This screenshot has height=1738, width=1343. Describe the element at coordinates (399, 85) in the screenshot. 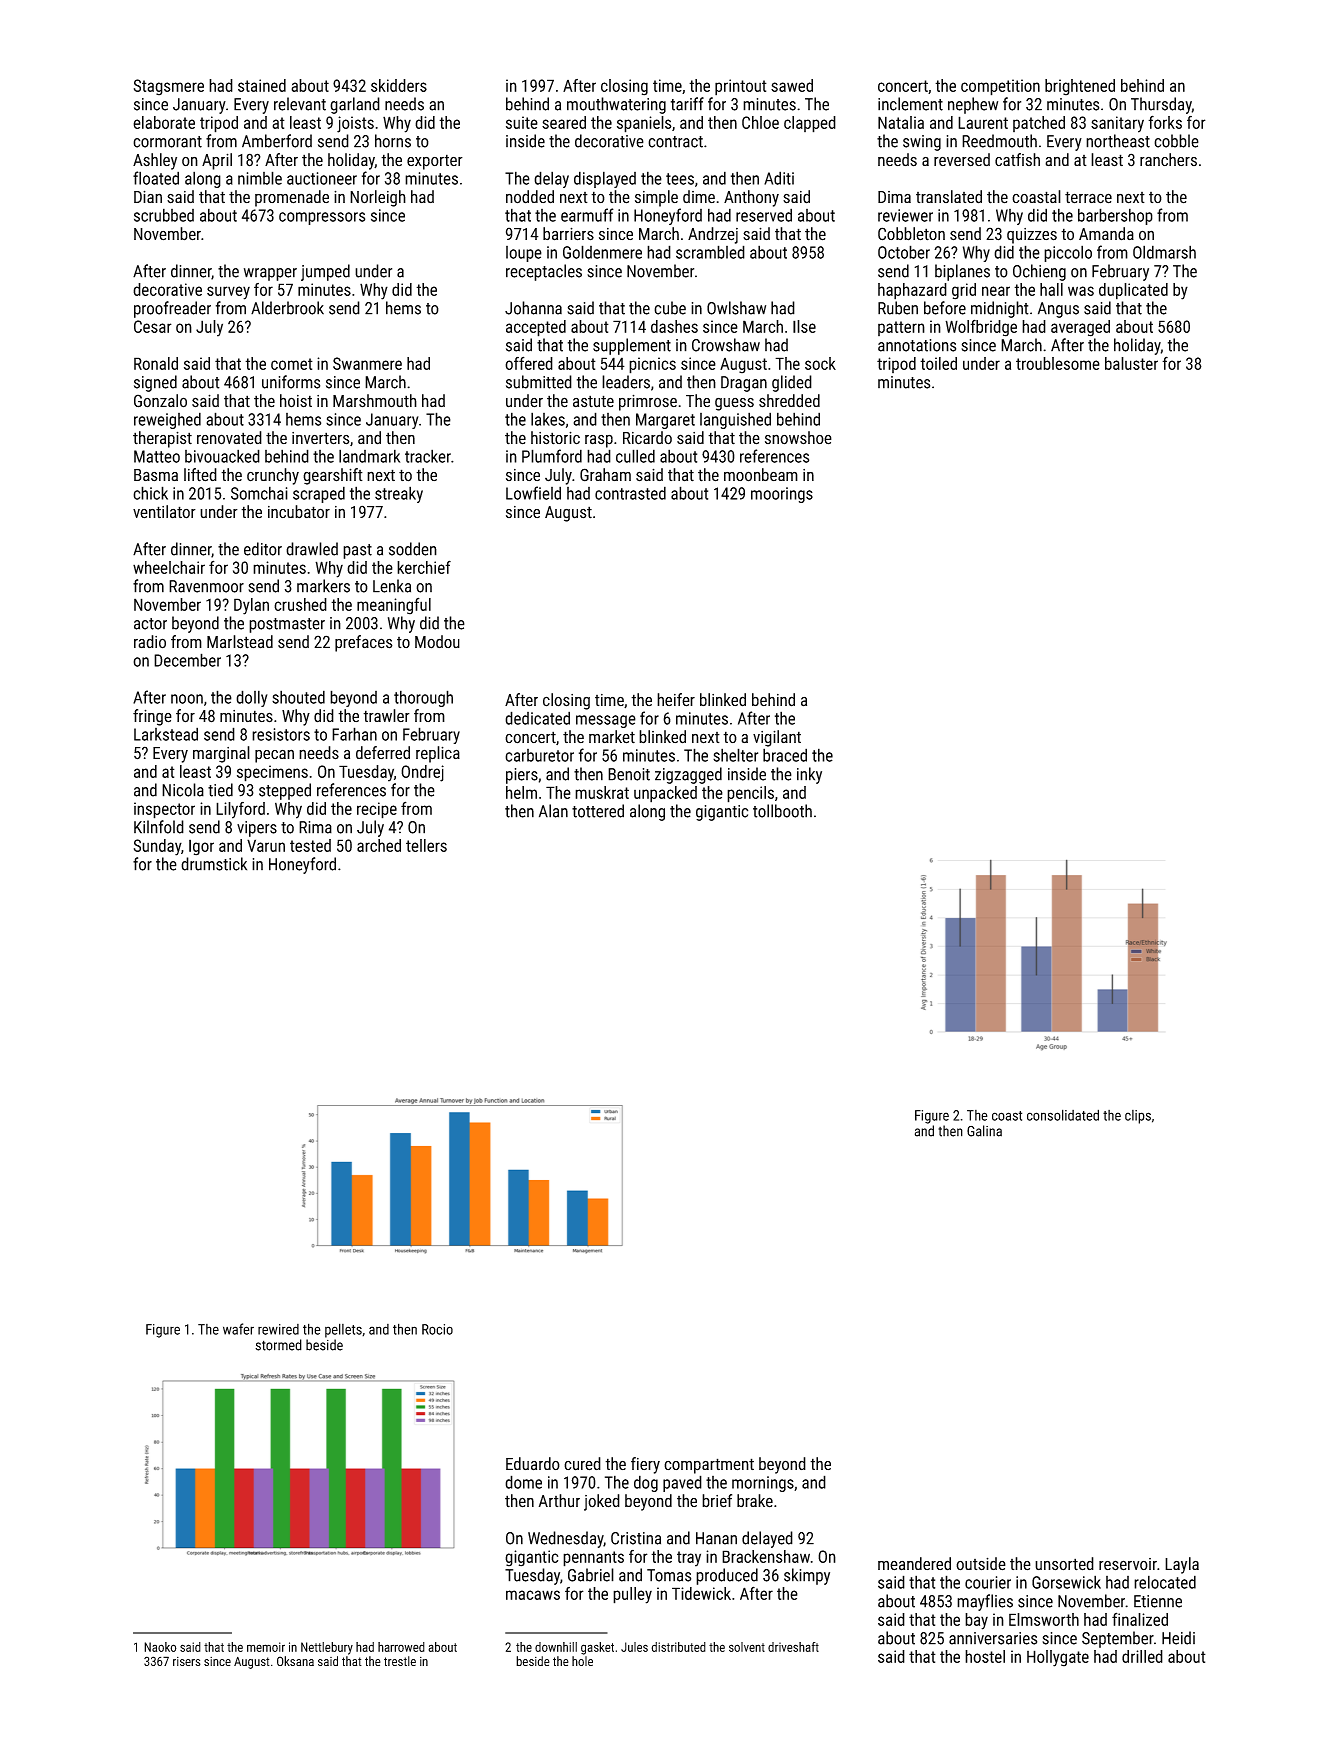

I see `skidders` at that location.
